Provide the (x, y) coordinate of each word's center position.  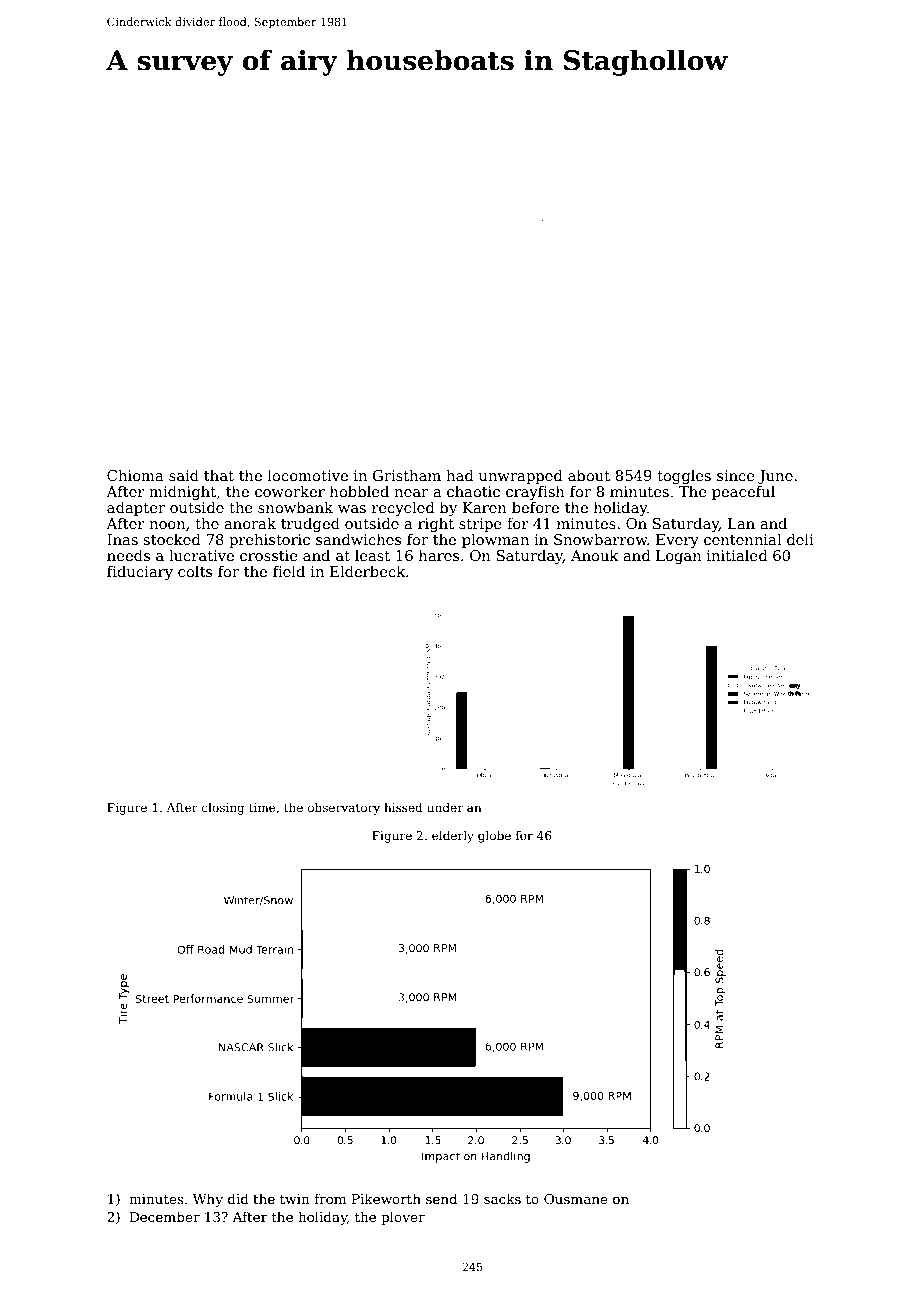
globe (494, 836)
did (238, 1198)
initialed (737, 555)
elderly (453, 836)
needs (128, 555)
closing (223, 808)
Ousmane (576, 1199)
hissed (403, 807)
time (262, 807)
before (535, 507)
